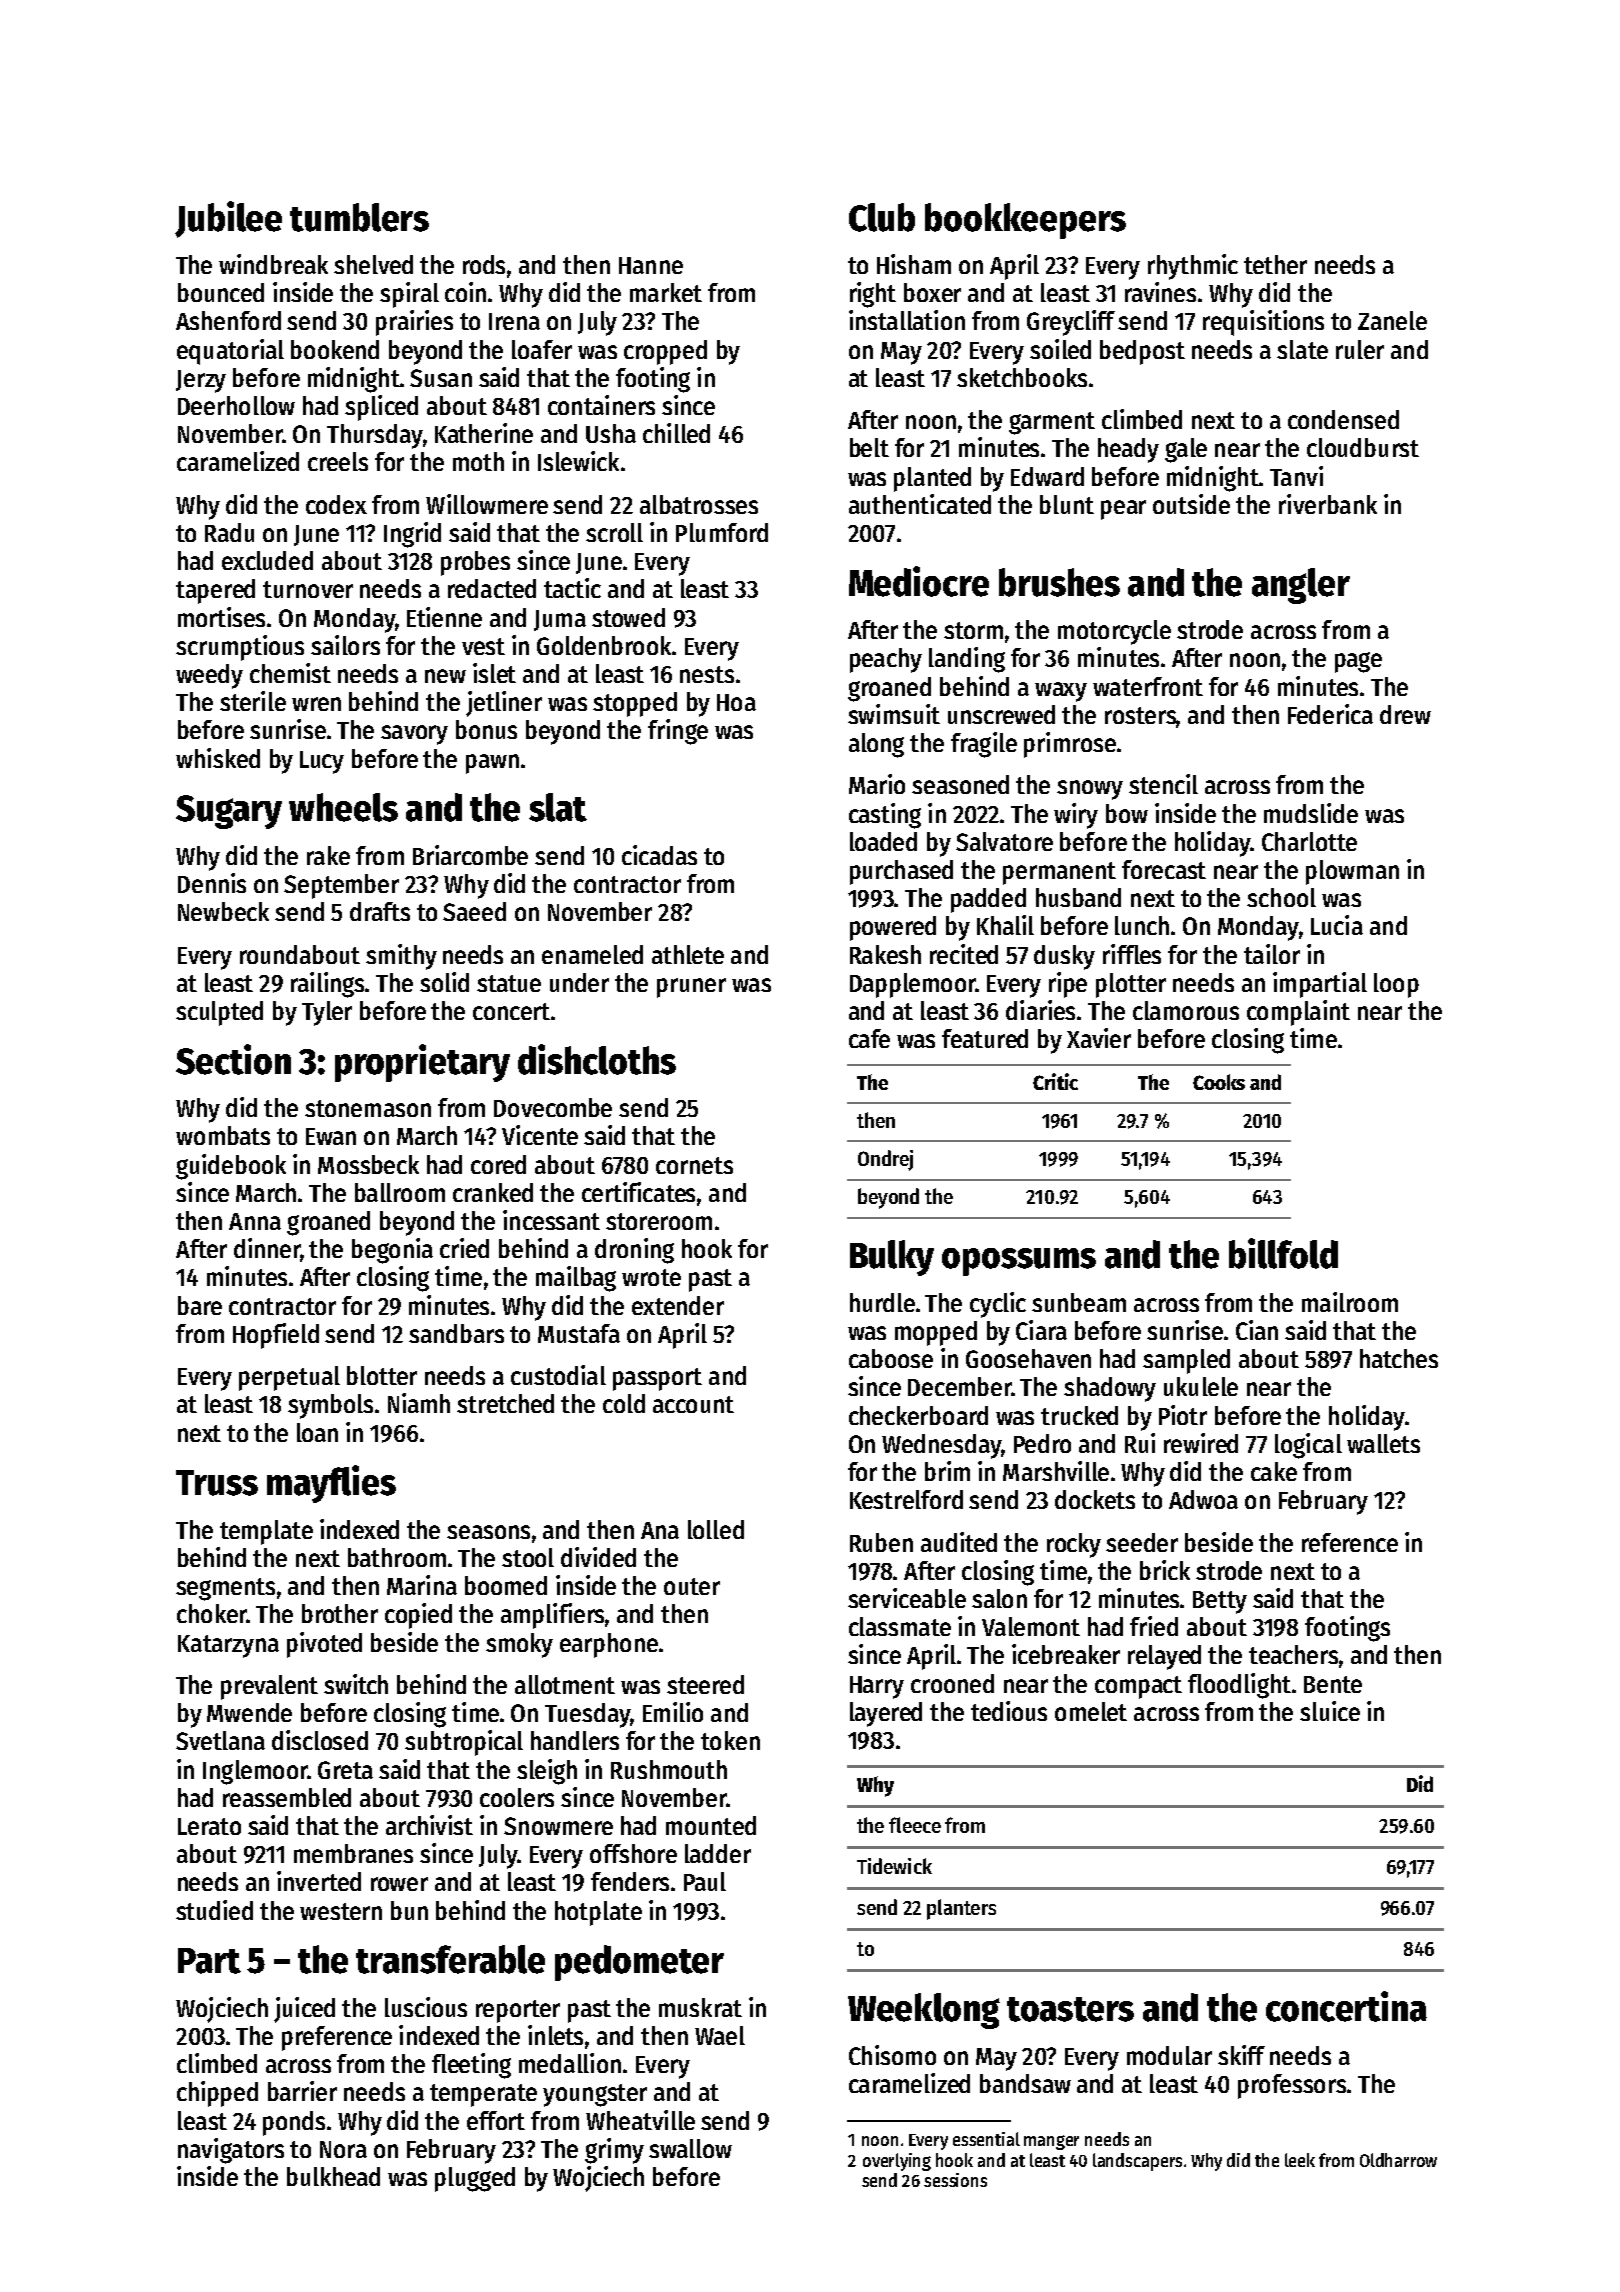 This document has width=1620, height=2292. What do you see at coordinates (488, 1532) in the document?
I see `seasons` at bounding box center [488, 1532].
